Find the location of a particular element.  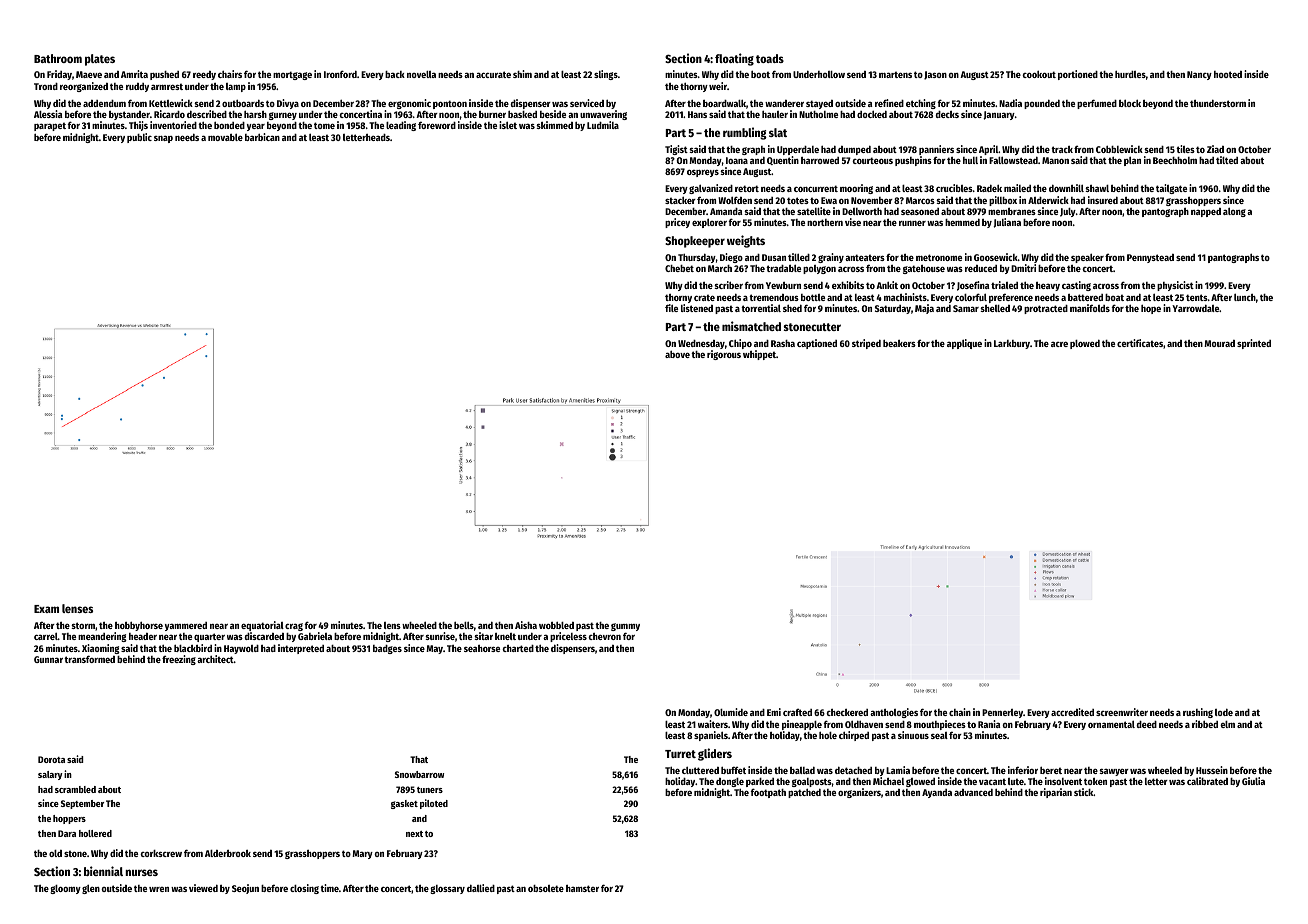

Exam is located at coordinates (46, 609).
